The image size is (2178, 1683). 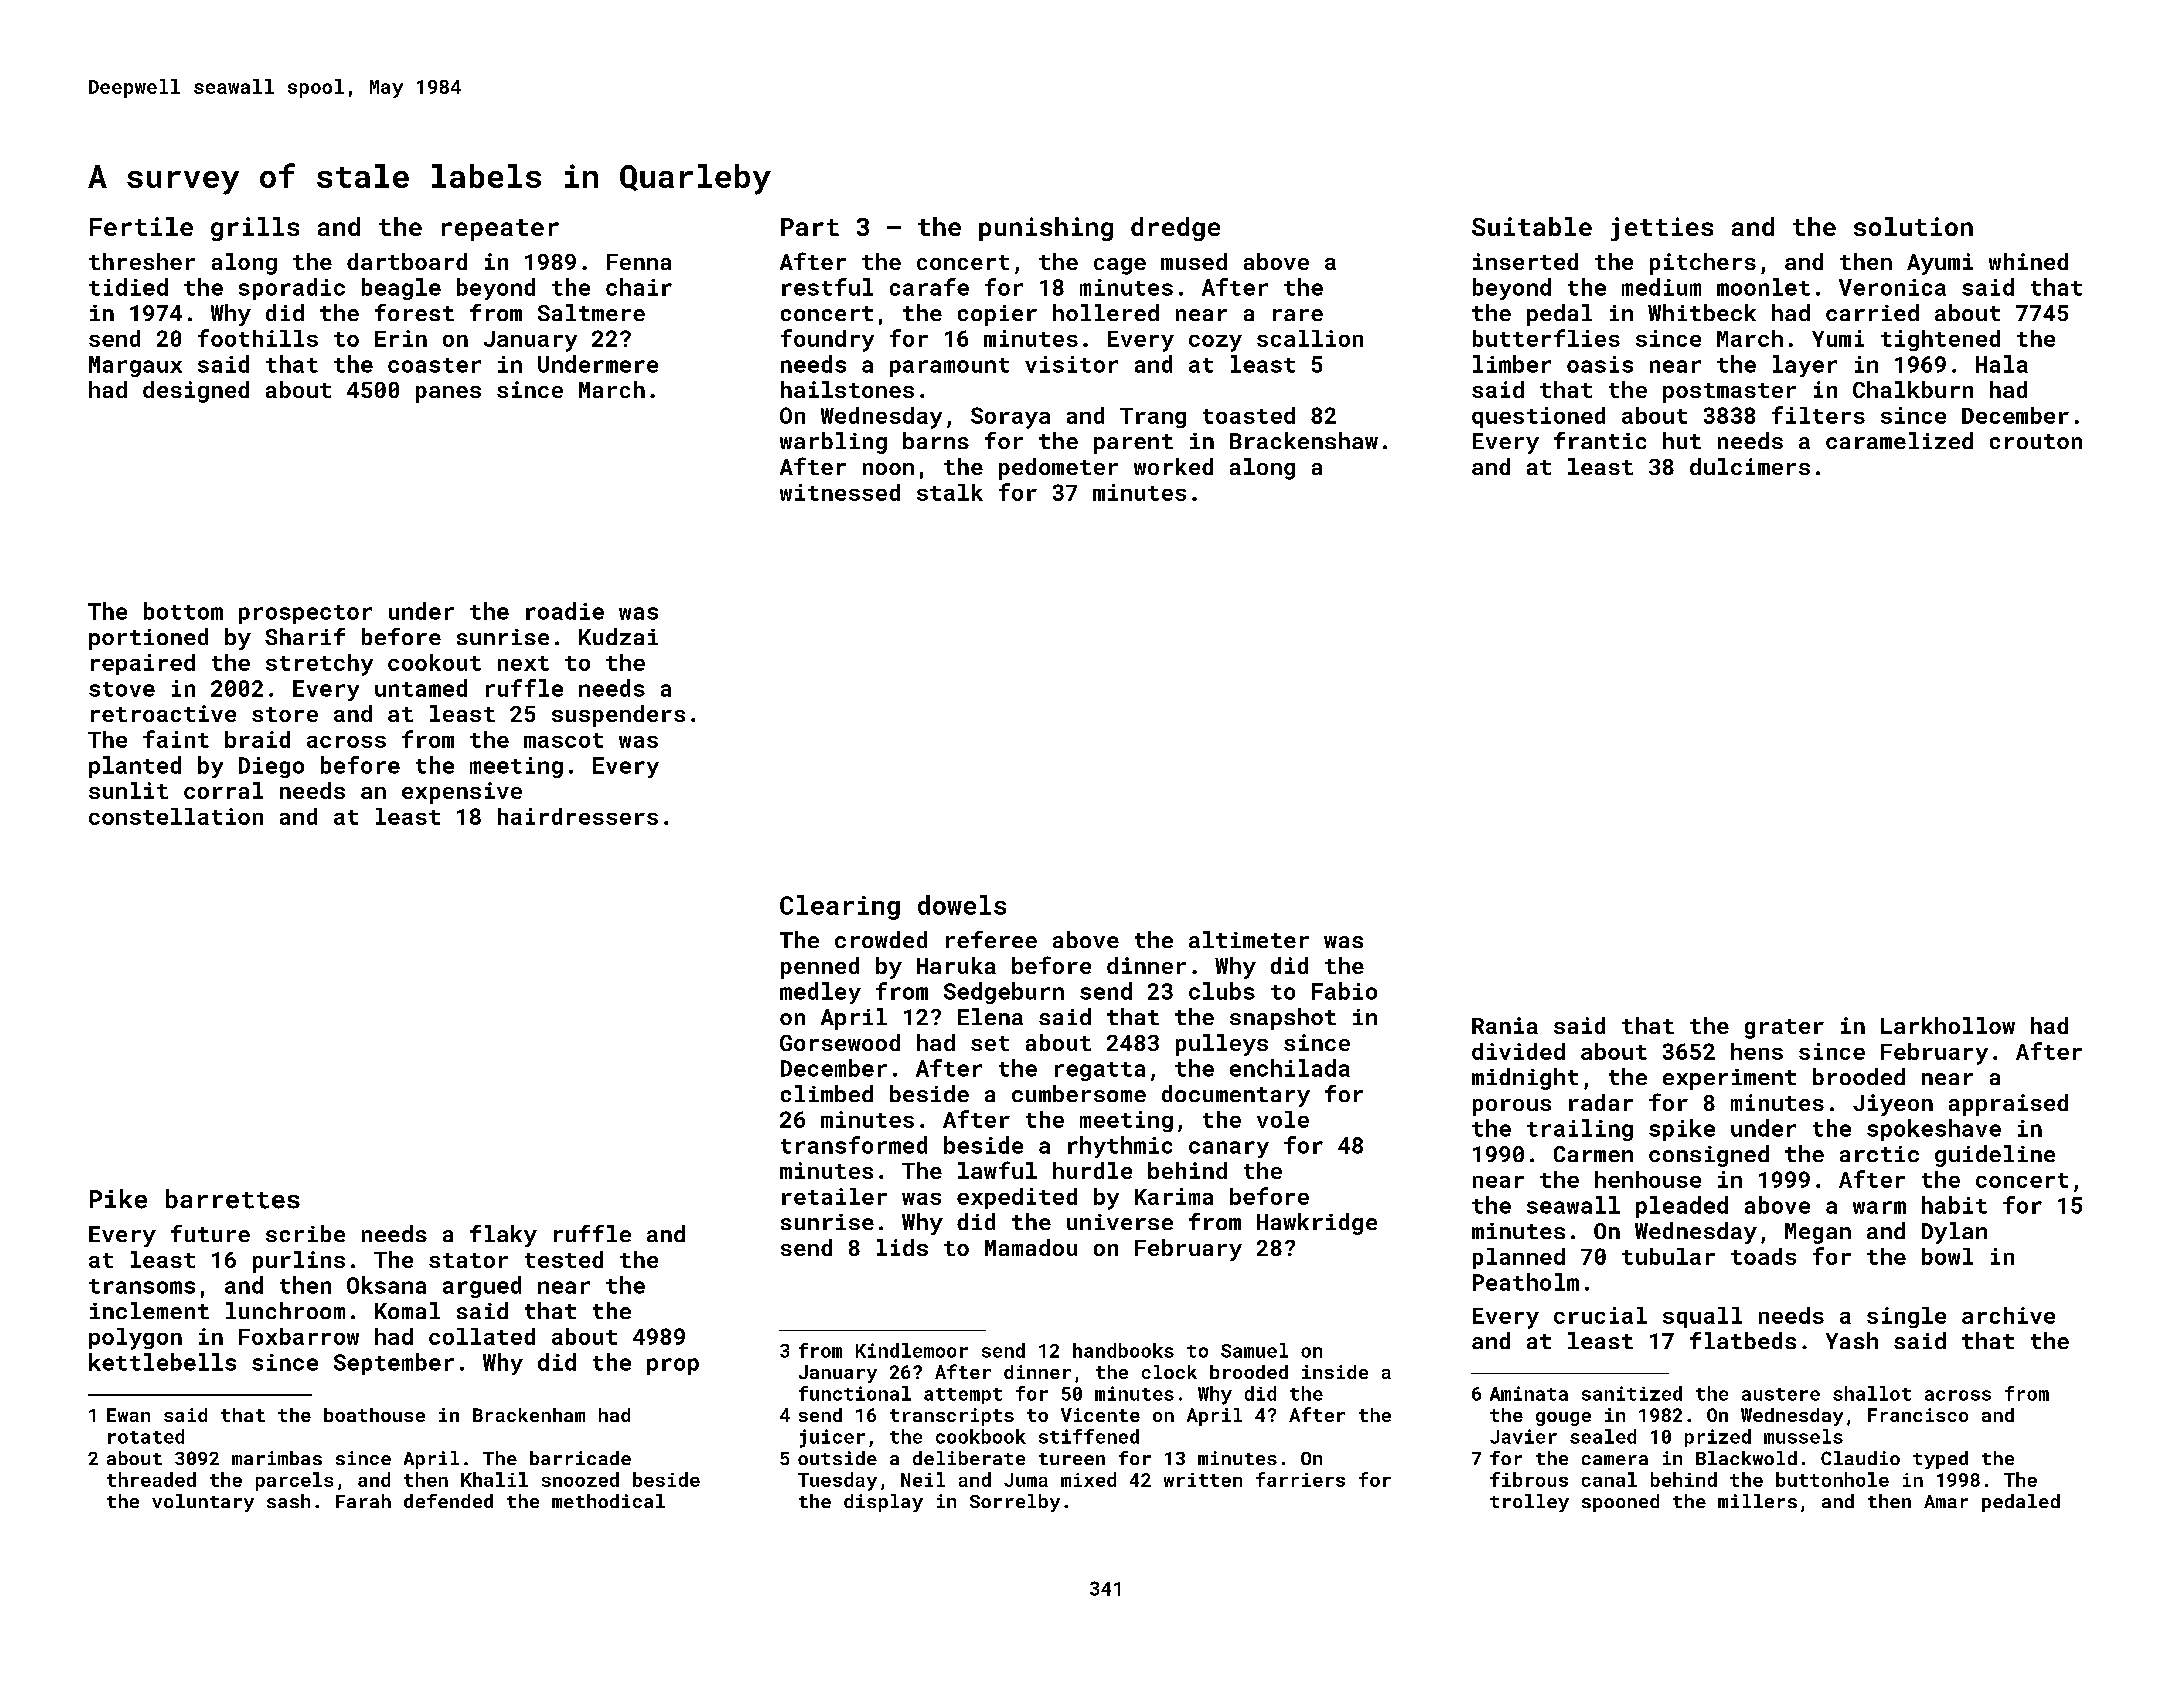 I want to click on repeater, so click(x=500, y=230).
